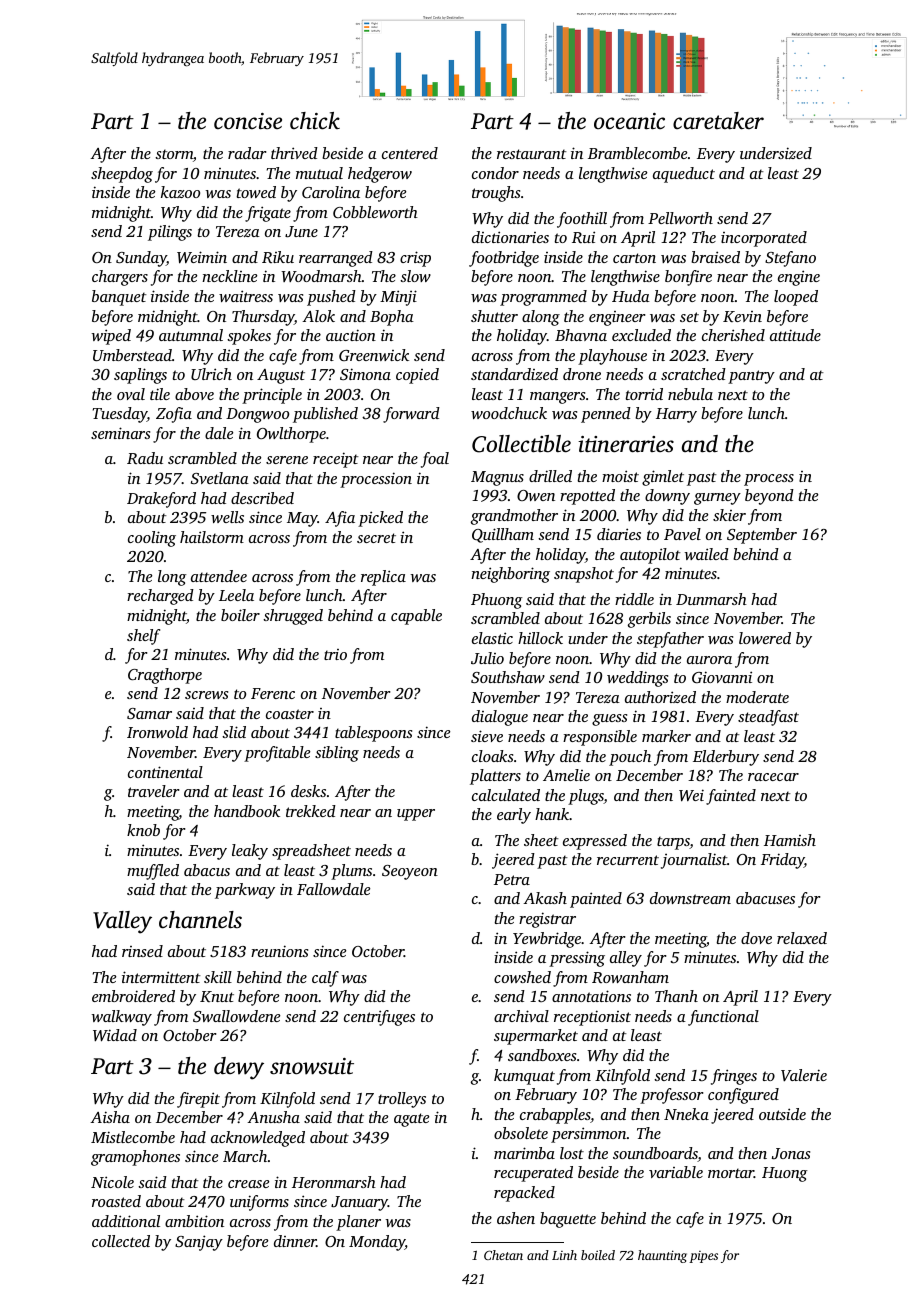 The width and height of the screenshot is (924, 1308). I want to click on knob, so click(143, 830).
